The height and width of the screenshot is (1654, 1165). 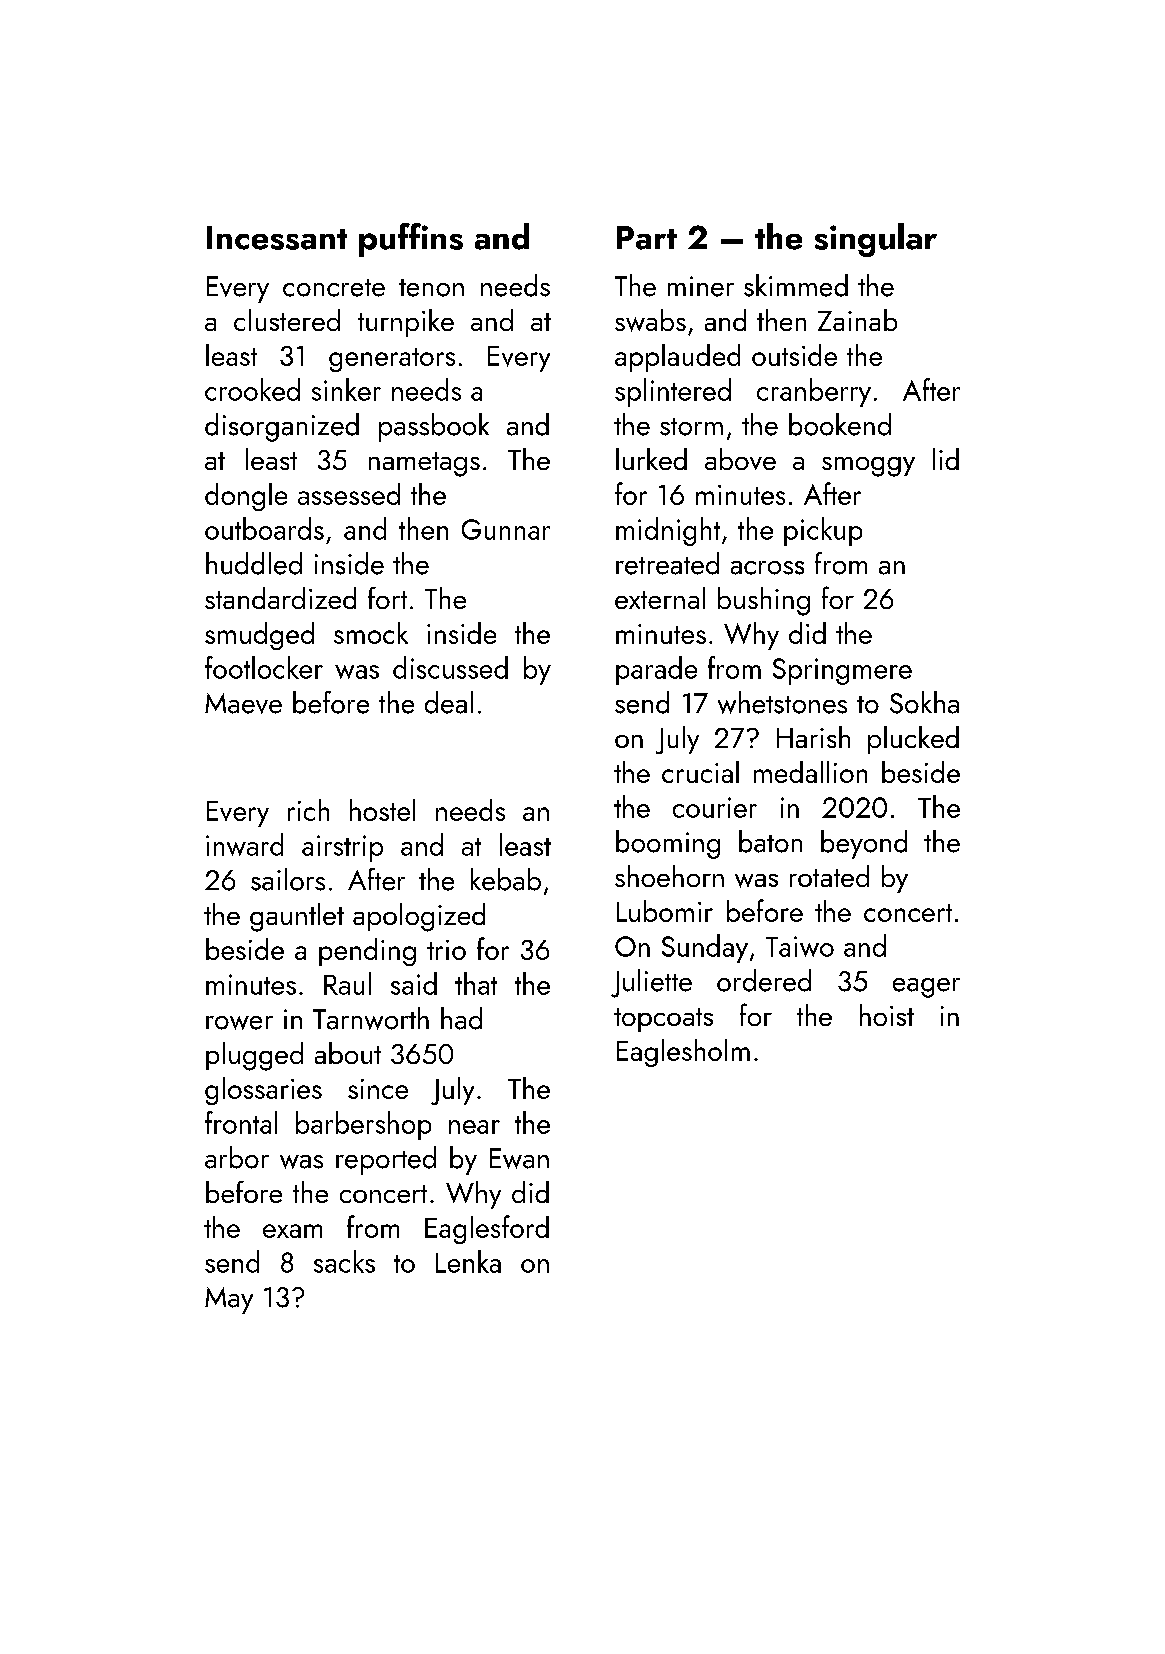 What do you see at coordinates (663, 1020) in the screenshot?
I see `topcoats` at bounding box center [663, 1020].
